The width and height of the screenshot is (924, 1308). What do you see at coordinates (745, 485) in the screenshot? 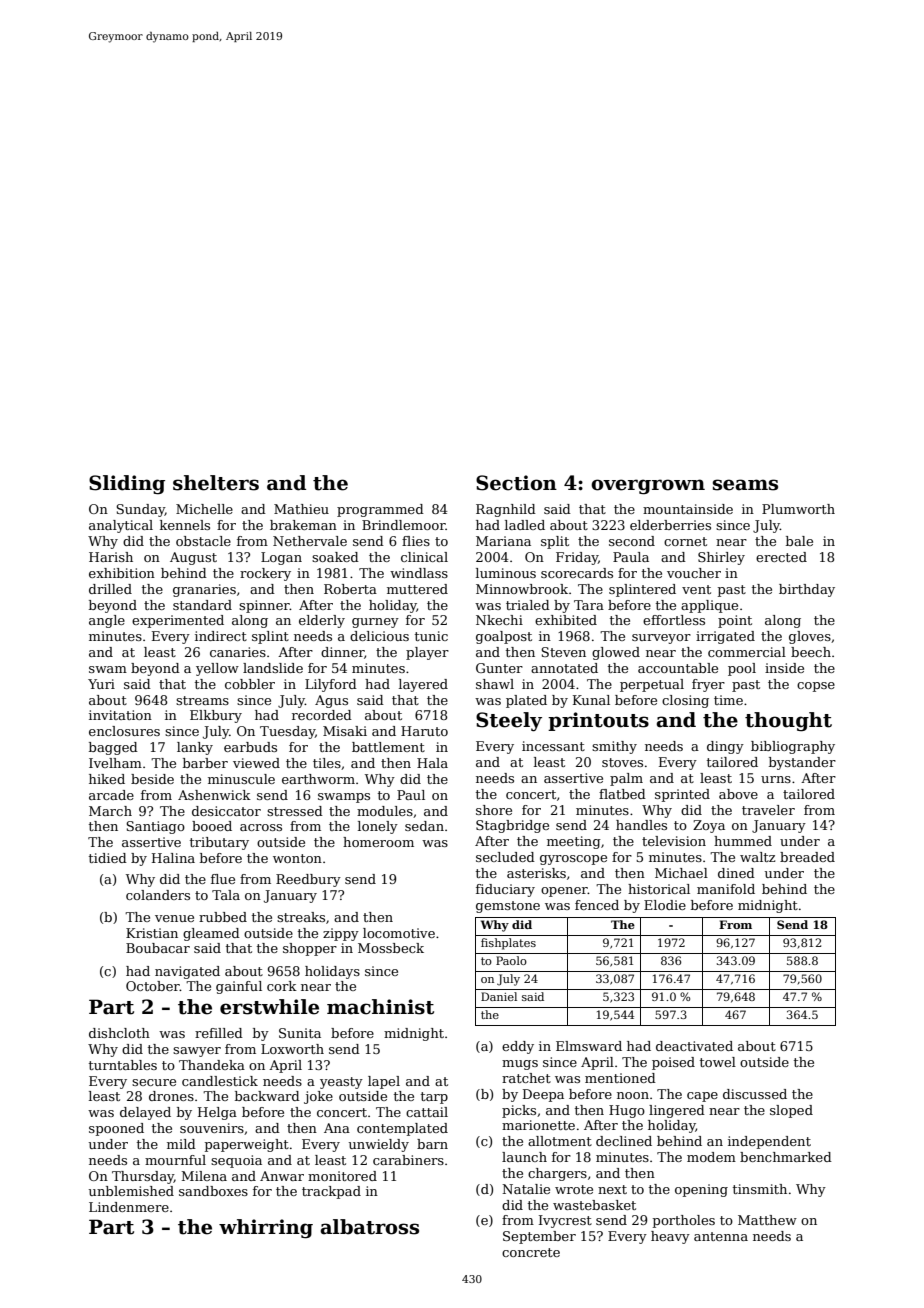
I see `seams` at bounding box center [745, 485].
